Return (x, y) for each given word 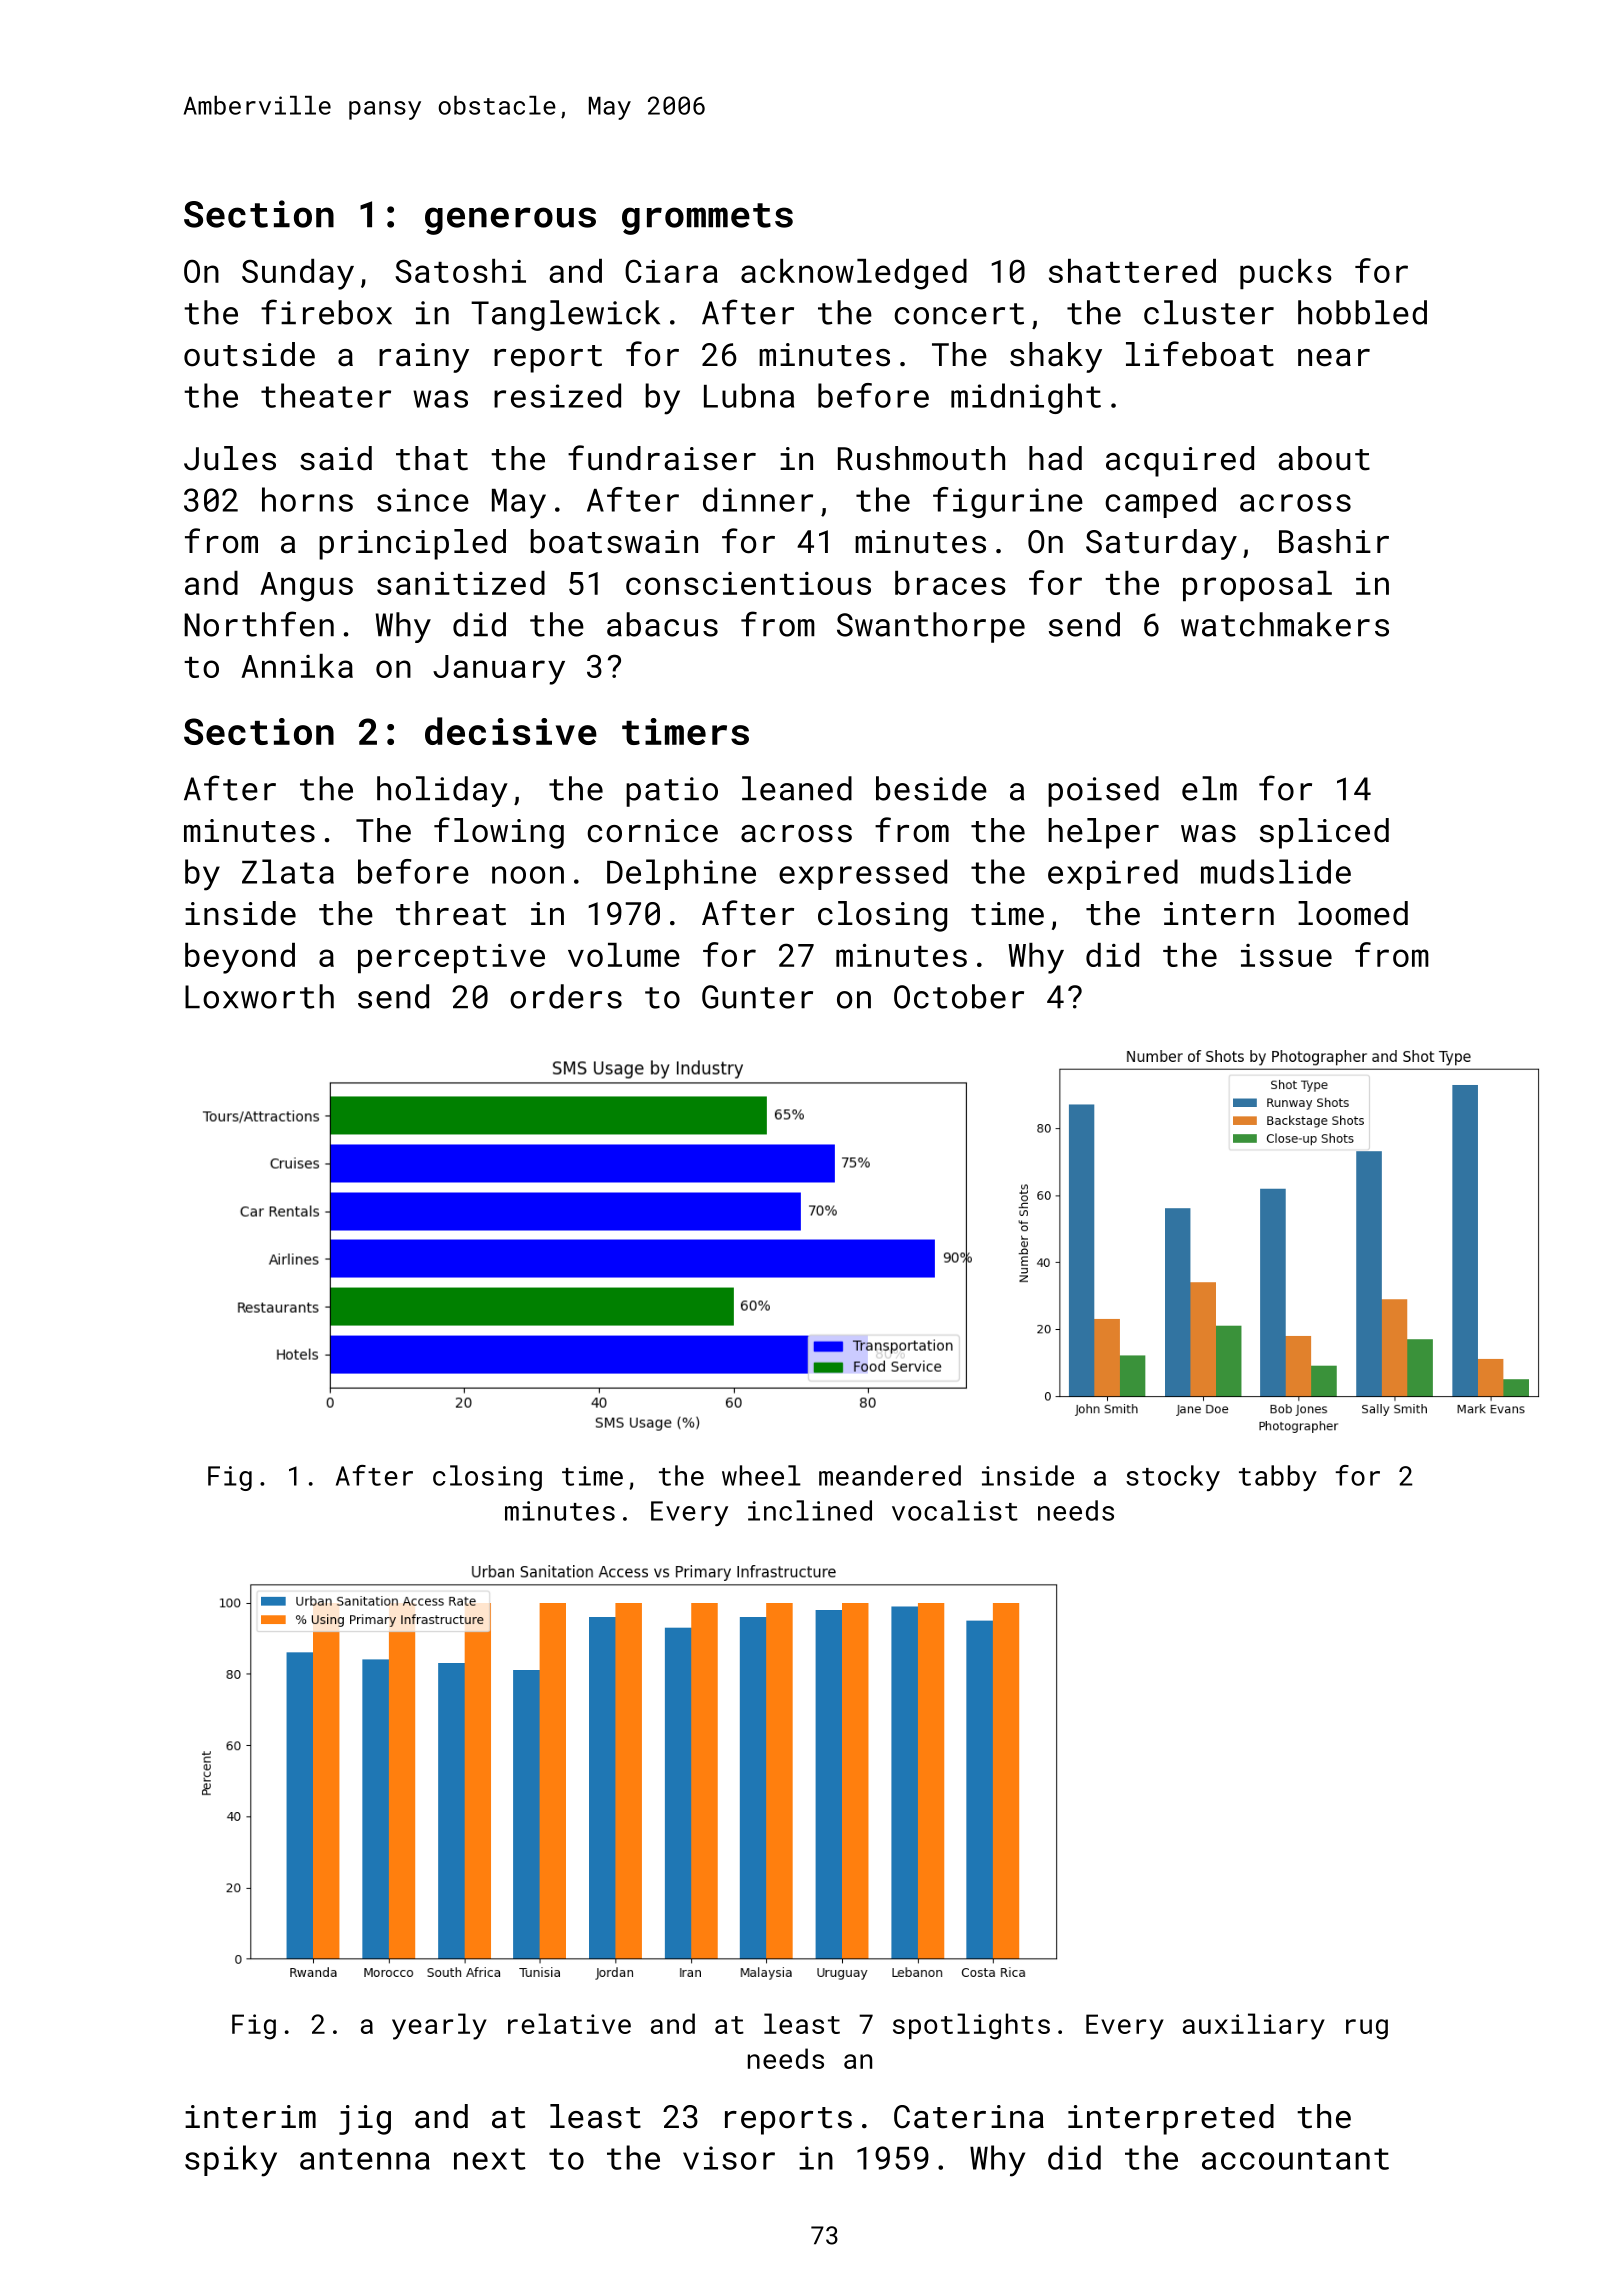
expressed (863, 874)
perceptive (451, 958)
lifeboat (1200, 354)
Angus (306, 587)
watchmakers (1285, 624)
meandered (890, 1475)
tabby (1278, 1478)
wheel (761, 1475)
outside (249, 354)
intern (1219, 914)
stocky (1173, 1478)
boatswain (614, 541)
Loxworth (259, 996)
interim (250, 2117)
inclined (810, 1510)
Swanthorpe (931, 627)
